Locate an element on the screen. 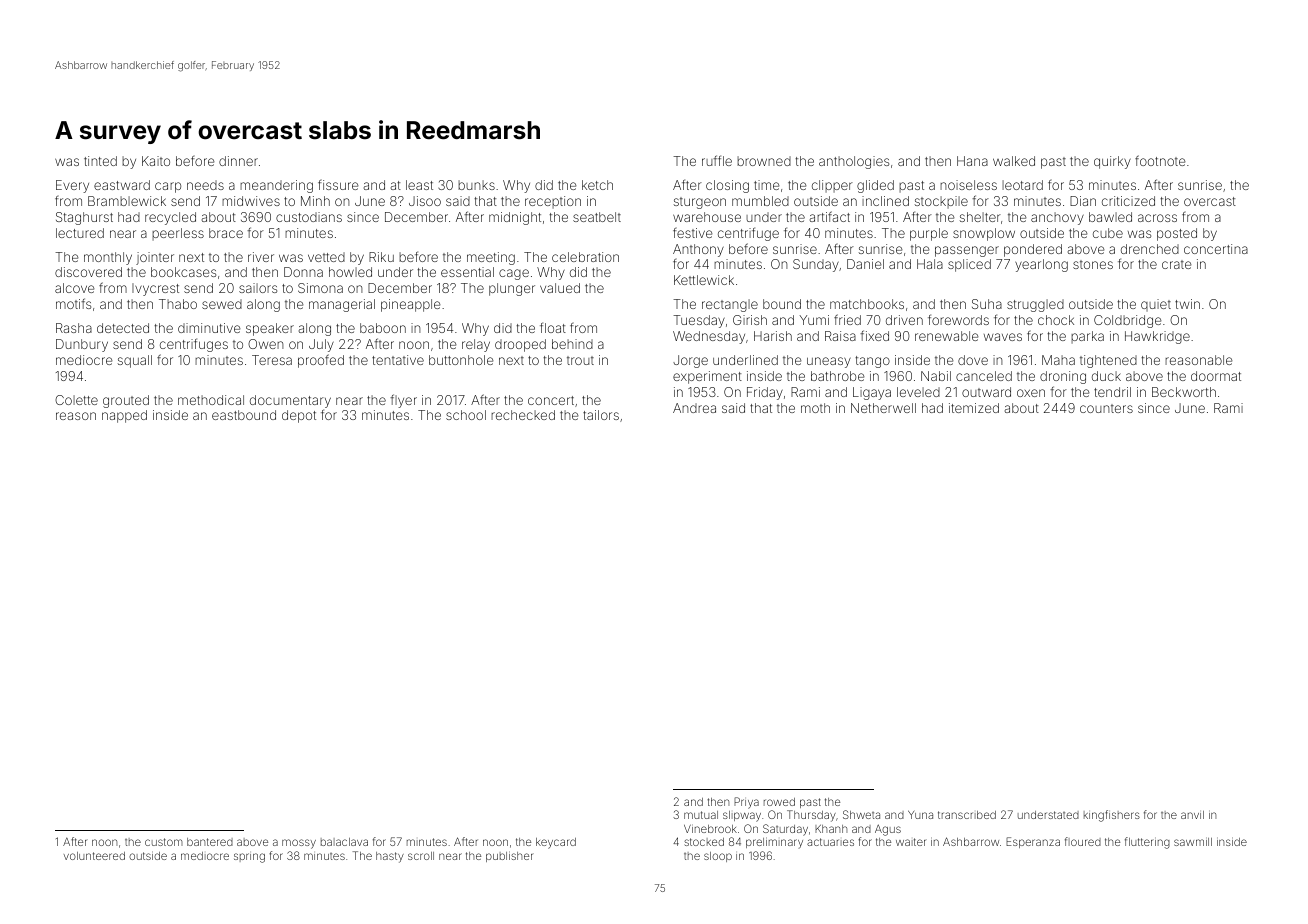 The image size is (1308, 924). plunger is located at coordinates (512, 289).
